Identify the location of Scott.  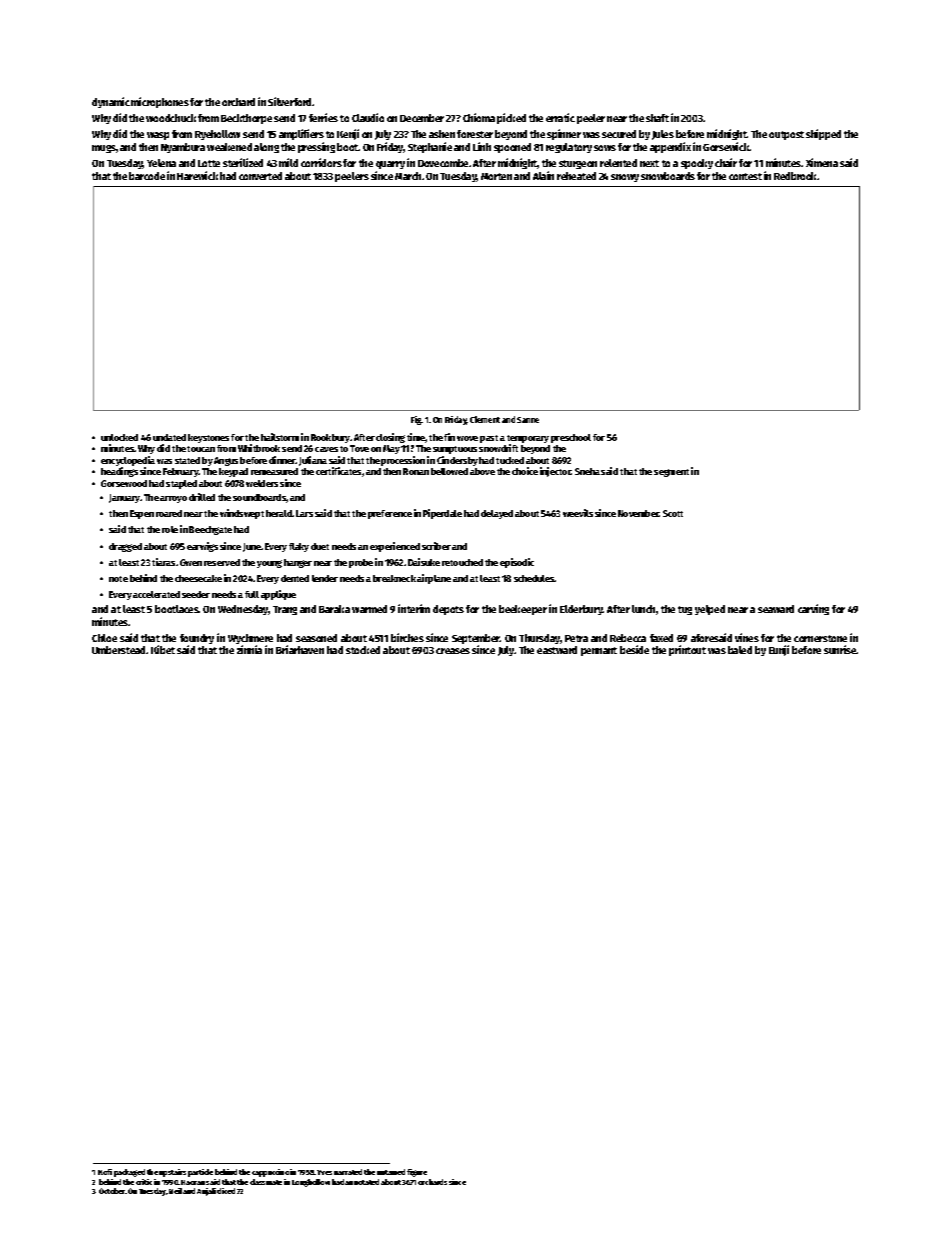
(673, 513).
